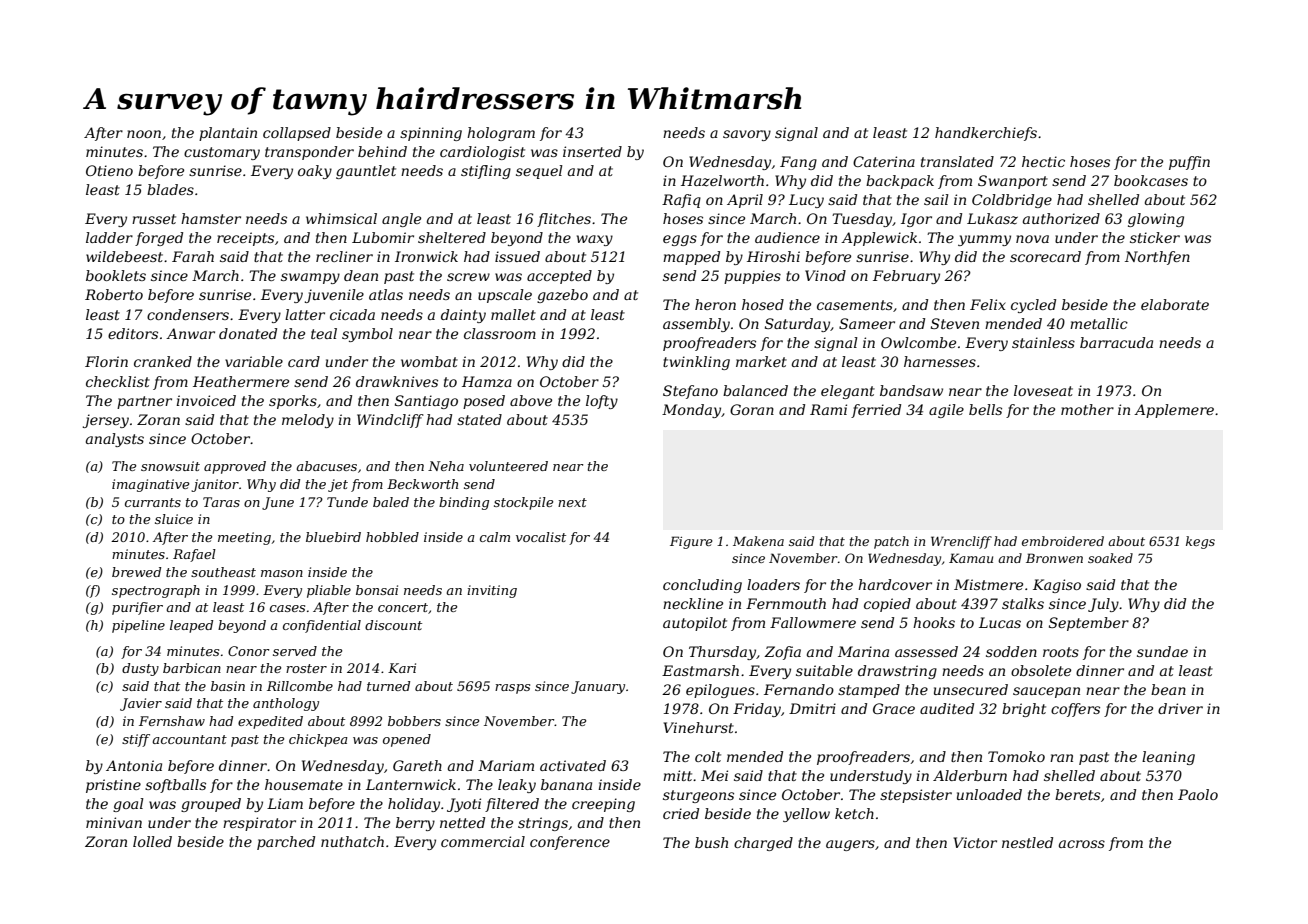  What do you see at coordinates (603, 805) in the page?
I see `creeping` at bounding box center [603, 805].
